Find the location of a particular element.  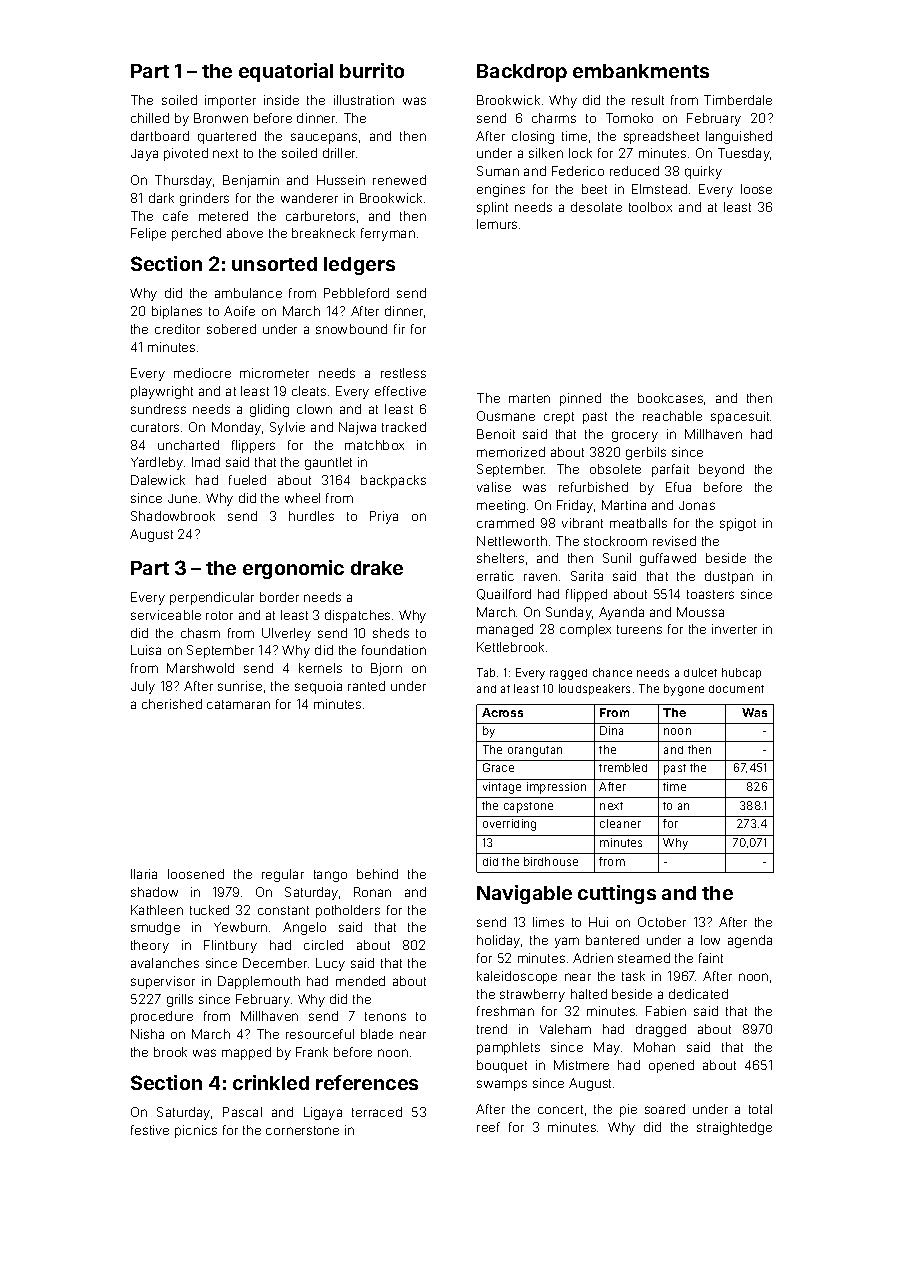

Dapplemouth is located at coordinates (259, 982).
